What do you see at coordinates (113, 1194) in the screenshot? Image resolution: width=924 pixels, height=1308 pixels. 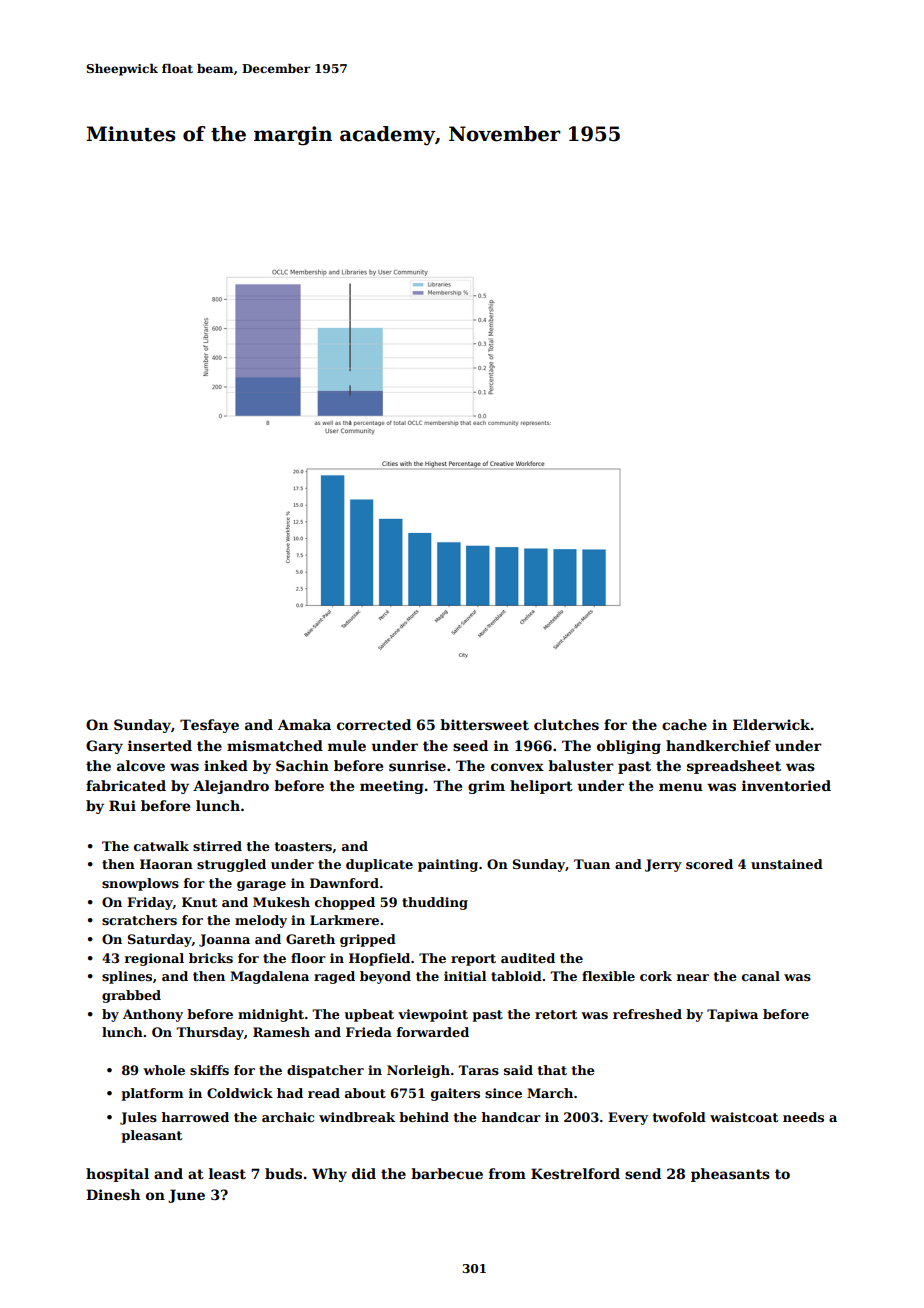 I see `Dinesh` at bounding box center [113, 1194].
